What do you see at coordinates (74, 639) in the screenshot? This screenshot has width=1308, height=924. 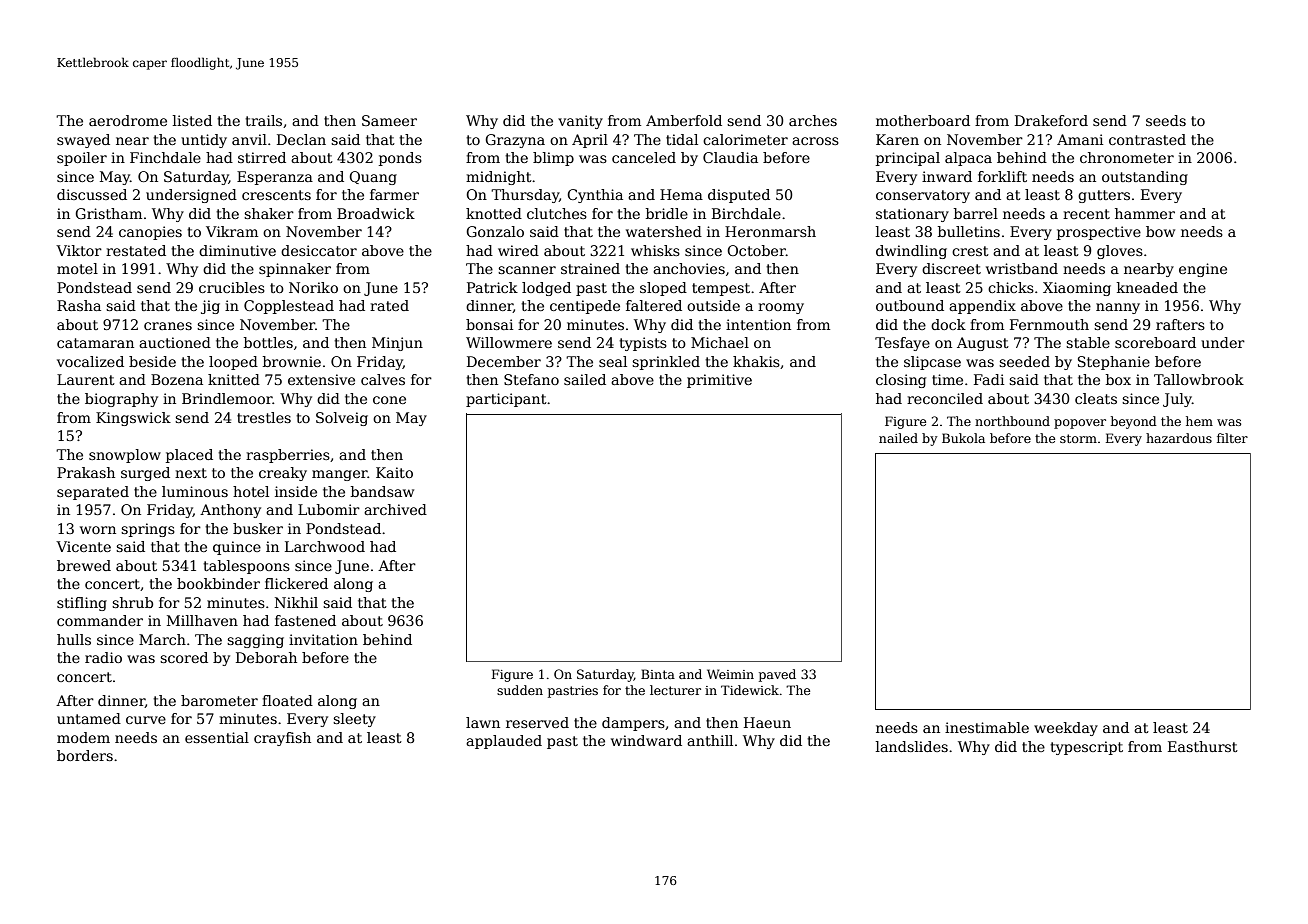 I see `hulls` at bounding box center [74, 639].
